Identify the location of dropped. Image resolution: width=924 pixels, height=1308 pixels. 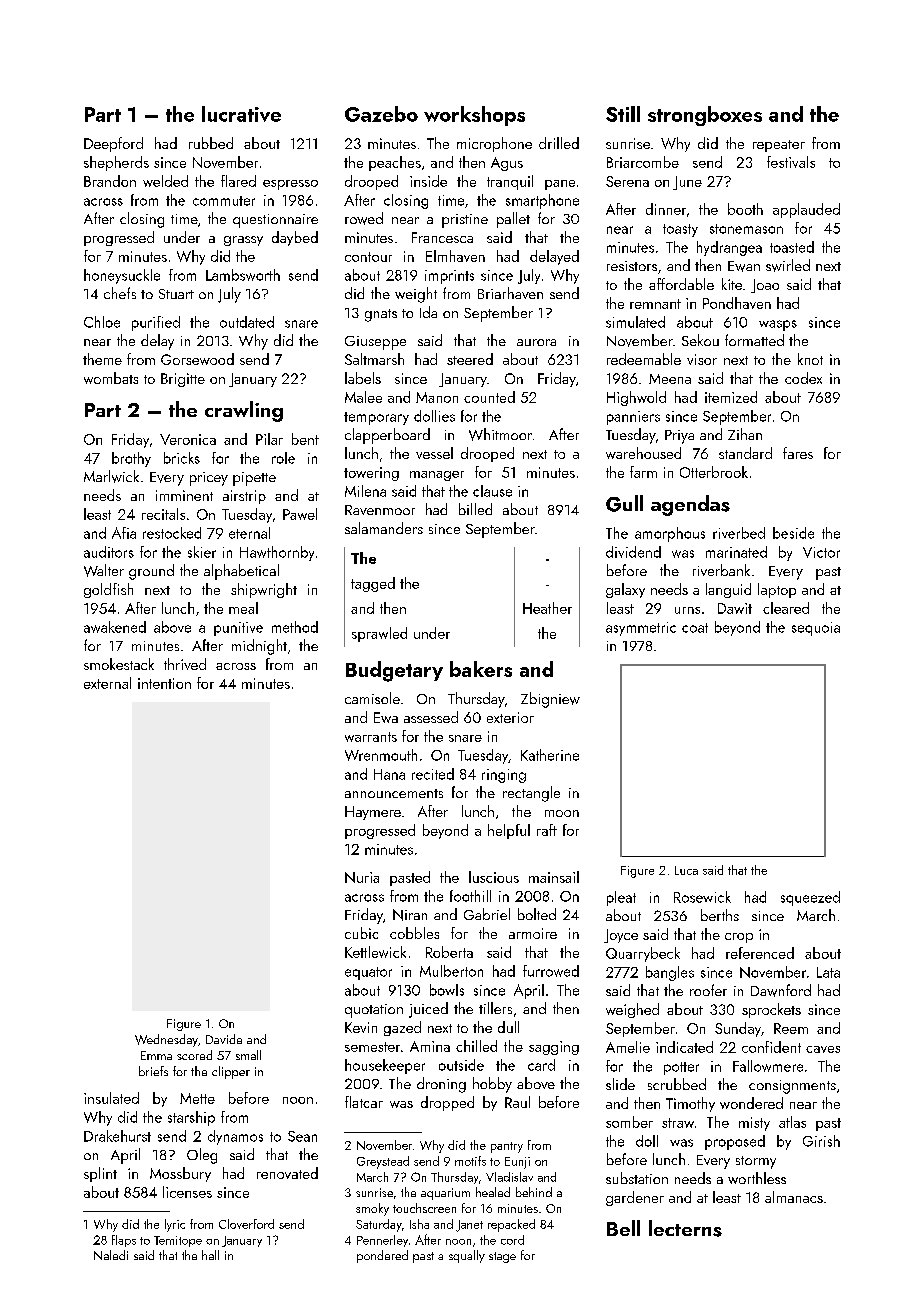
(447, 1103).
